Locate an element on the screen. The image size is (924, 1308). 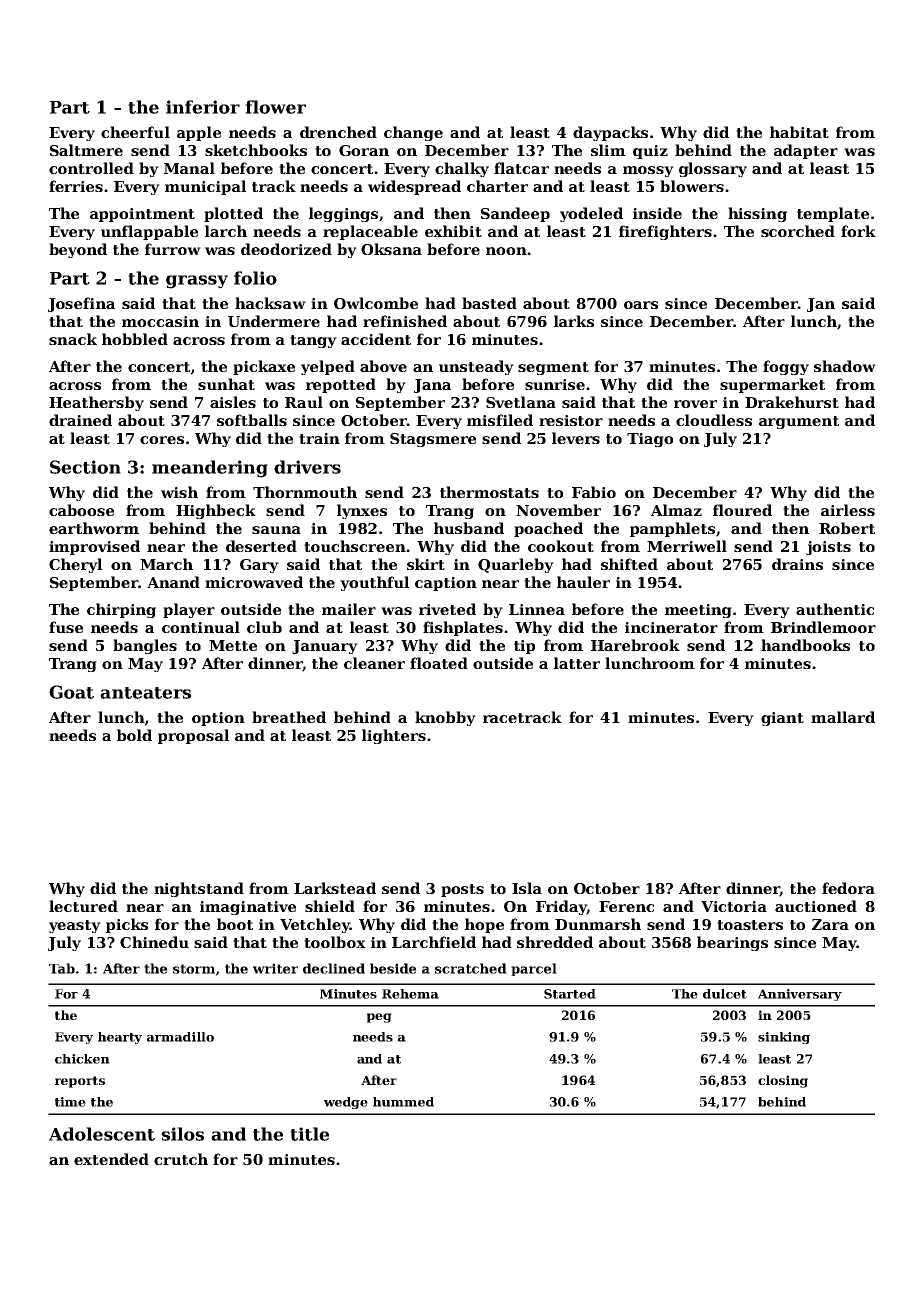
inferior is located at coordinates (203, 107).
